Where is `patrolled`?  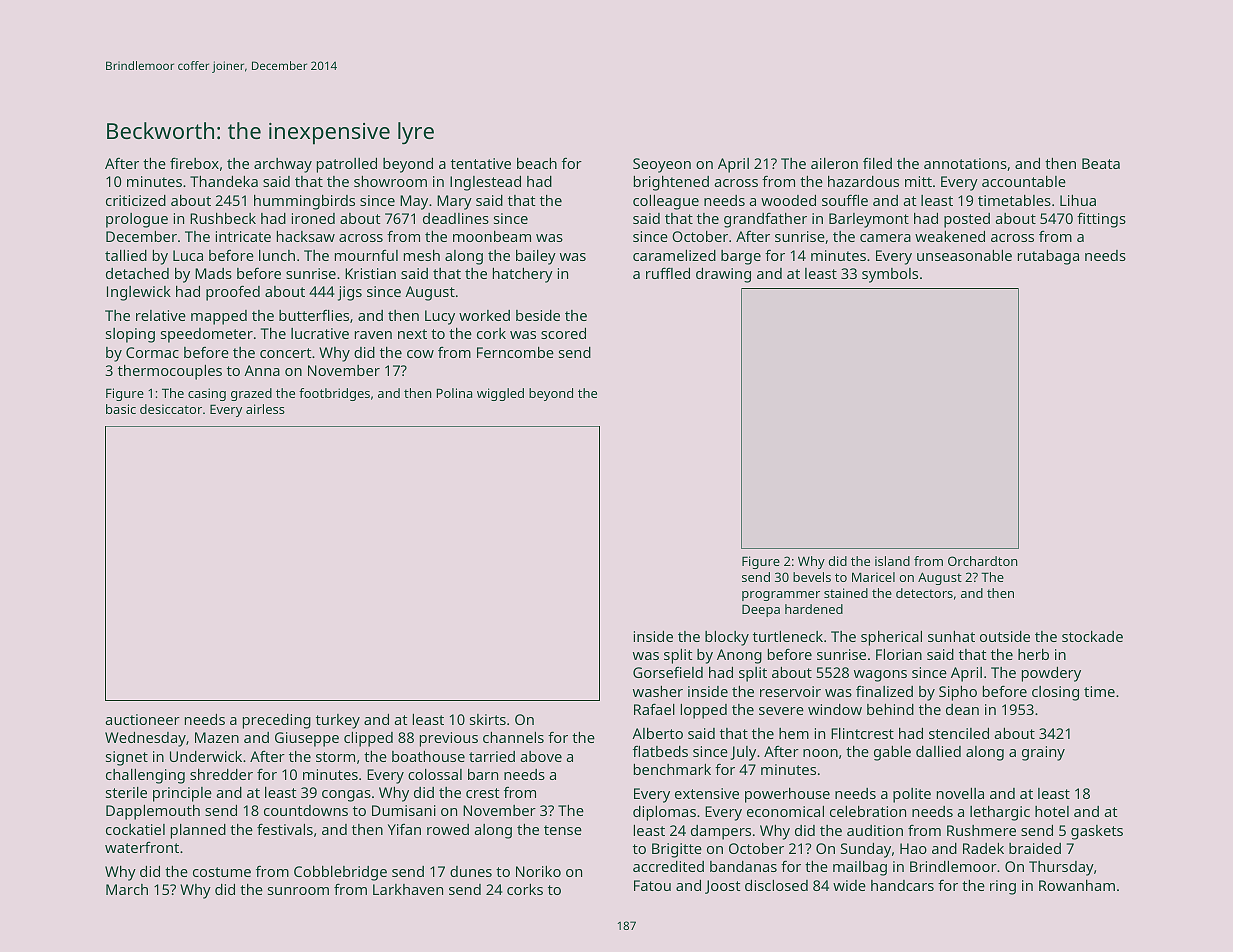
patrolled is located at coordinates (347, 165).
